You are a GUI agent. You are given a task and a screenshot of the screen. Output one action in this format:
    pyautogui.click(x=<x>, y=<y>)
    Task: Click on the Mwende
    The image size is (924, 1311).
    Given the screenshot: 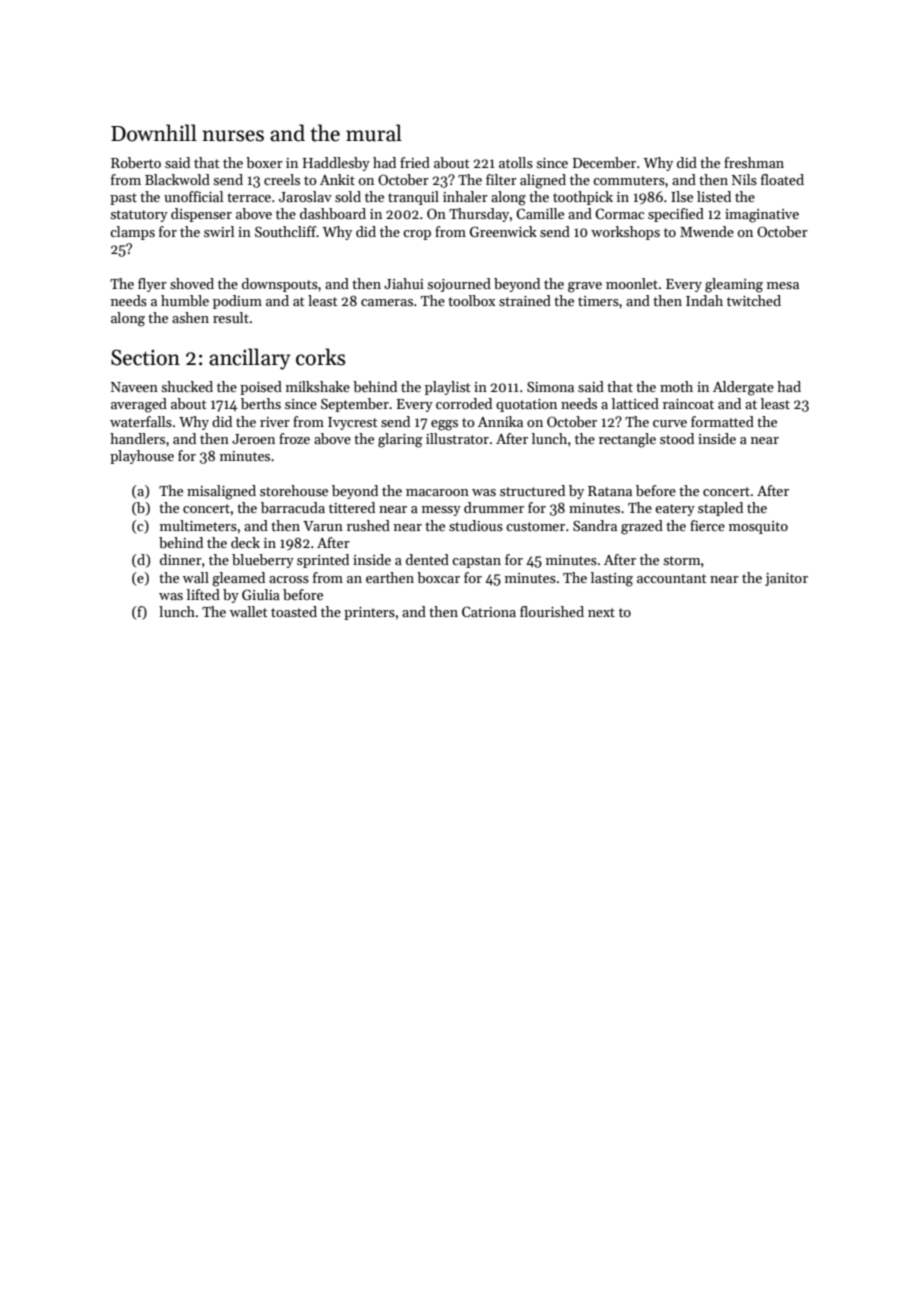 What is the action you would take?
    pyautogui.click(x=707, y=231)
